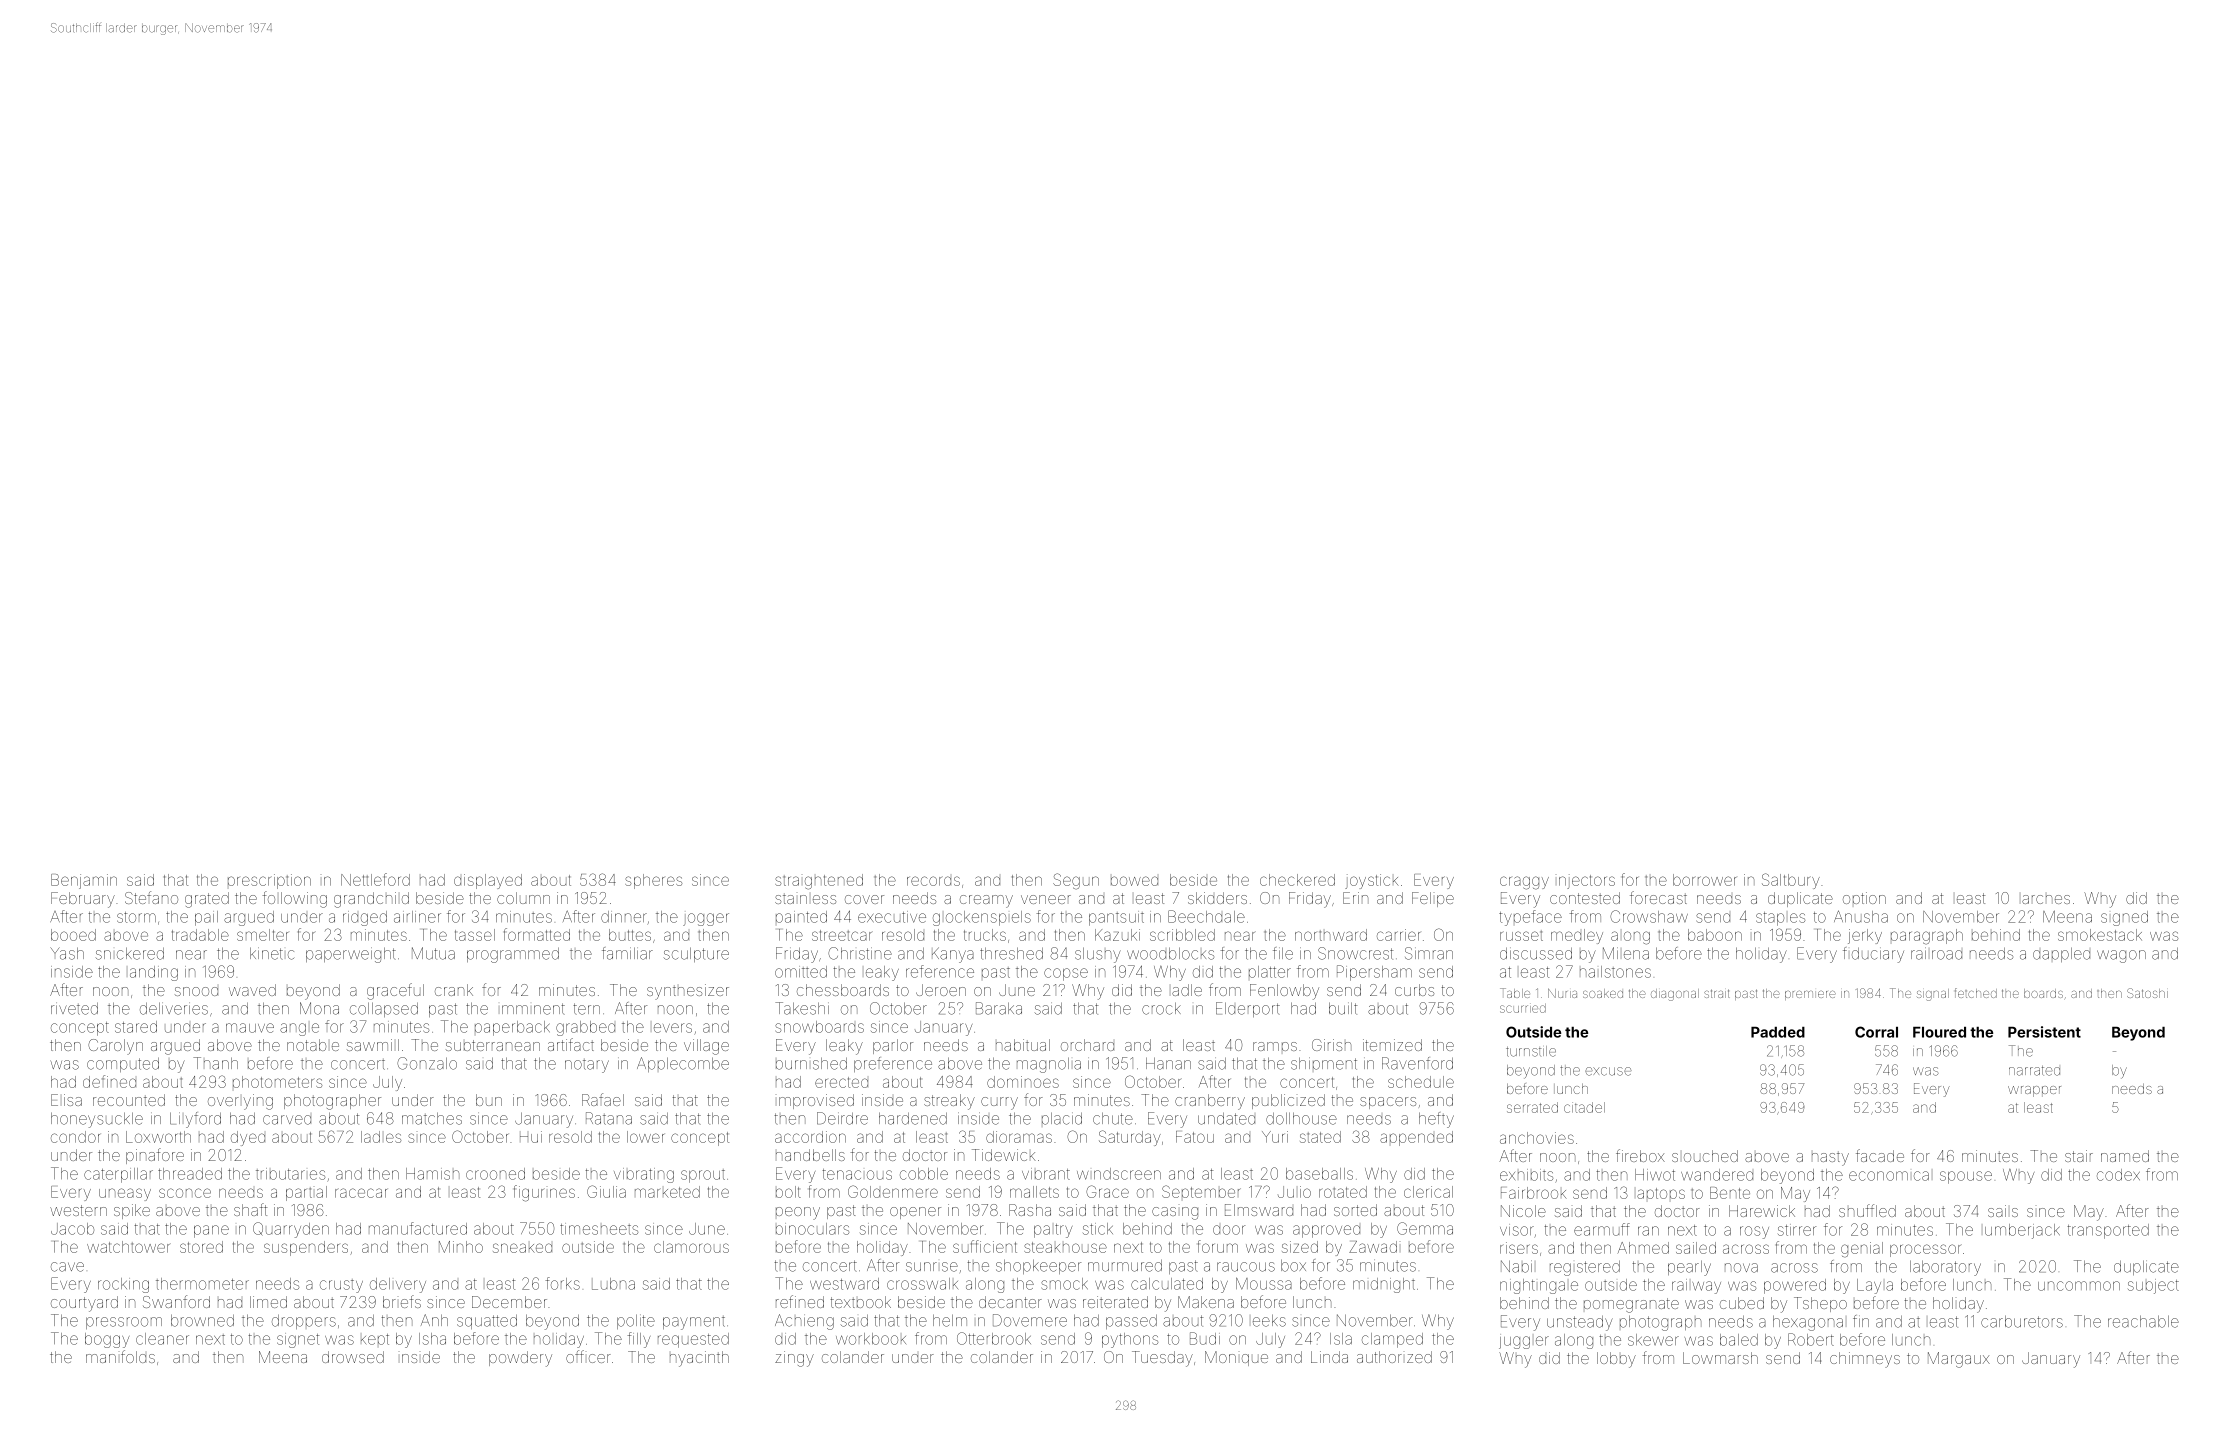 The image size is (2229, 1442). I want to click on wrapper, so click(2034, 1091).
